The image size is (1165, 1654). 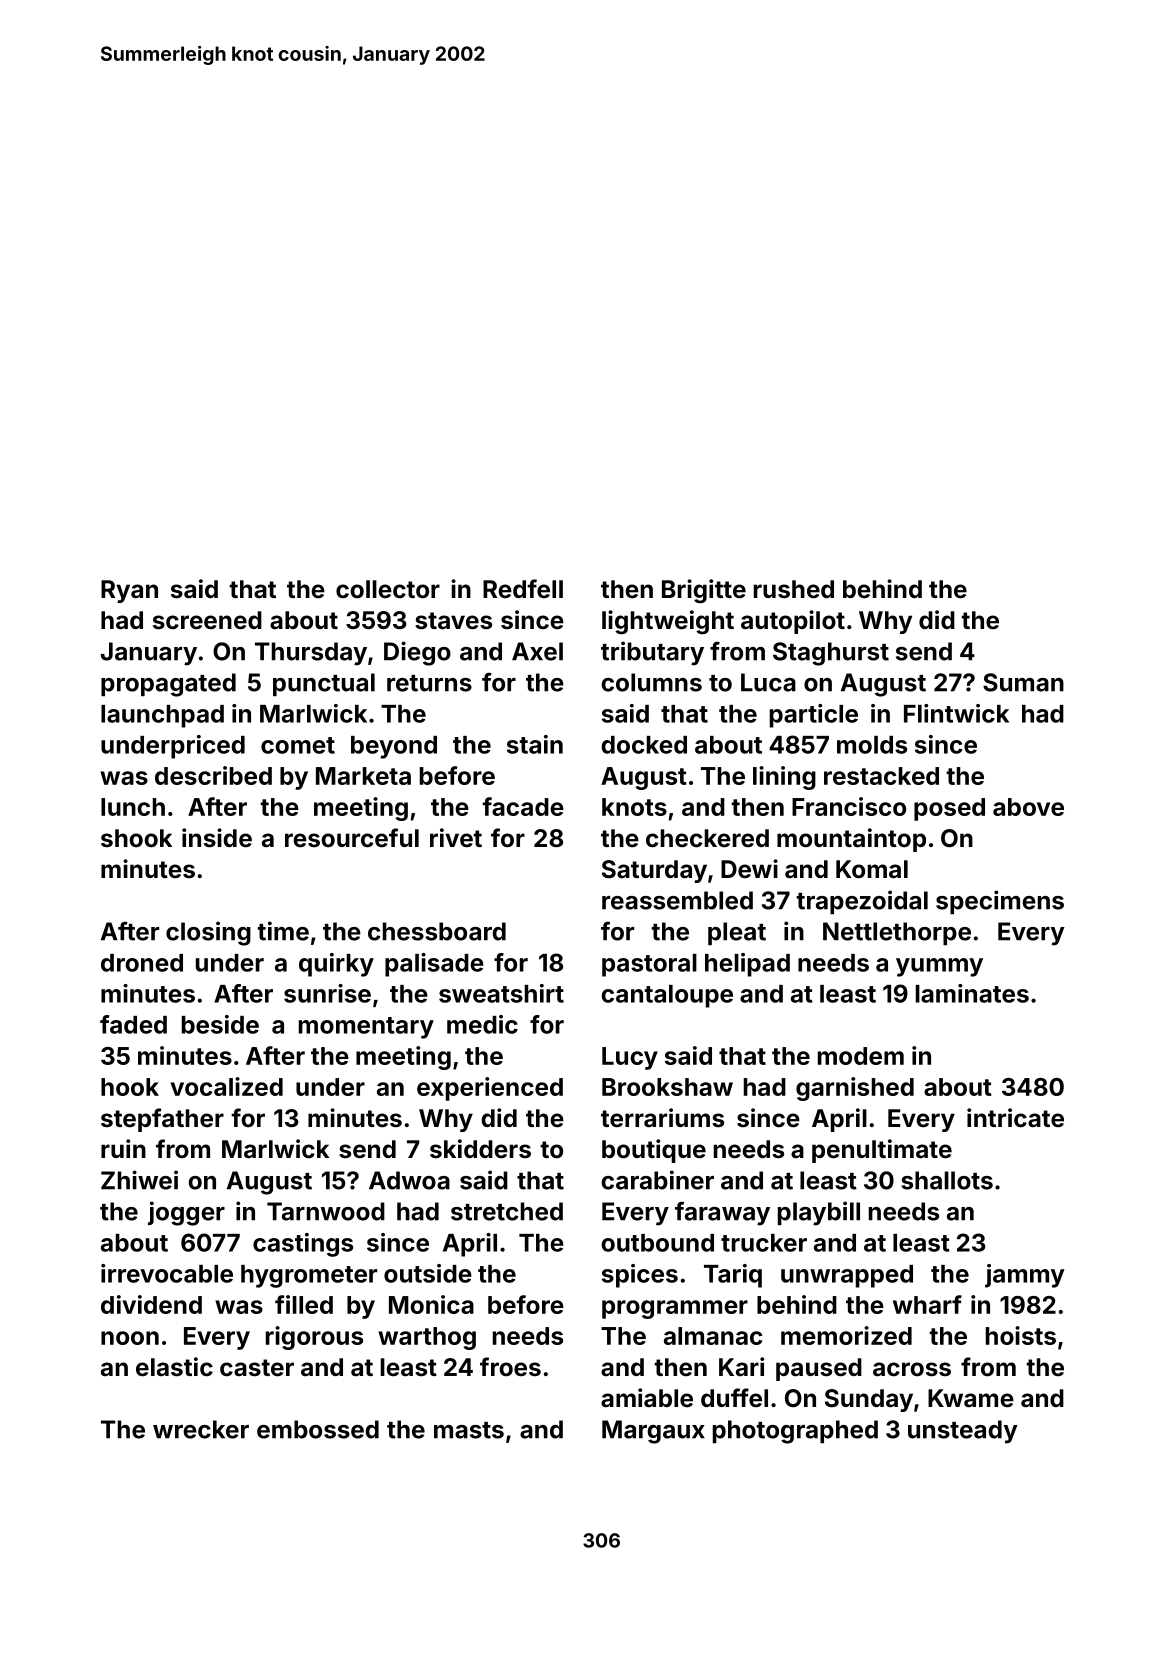 I want to click on hoists, so click(x=1021, y=1335).
